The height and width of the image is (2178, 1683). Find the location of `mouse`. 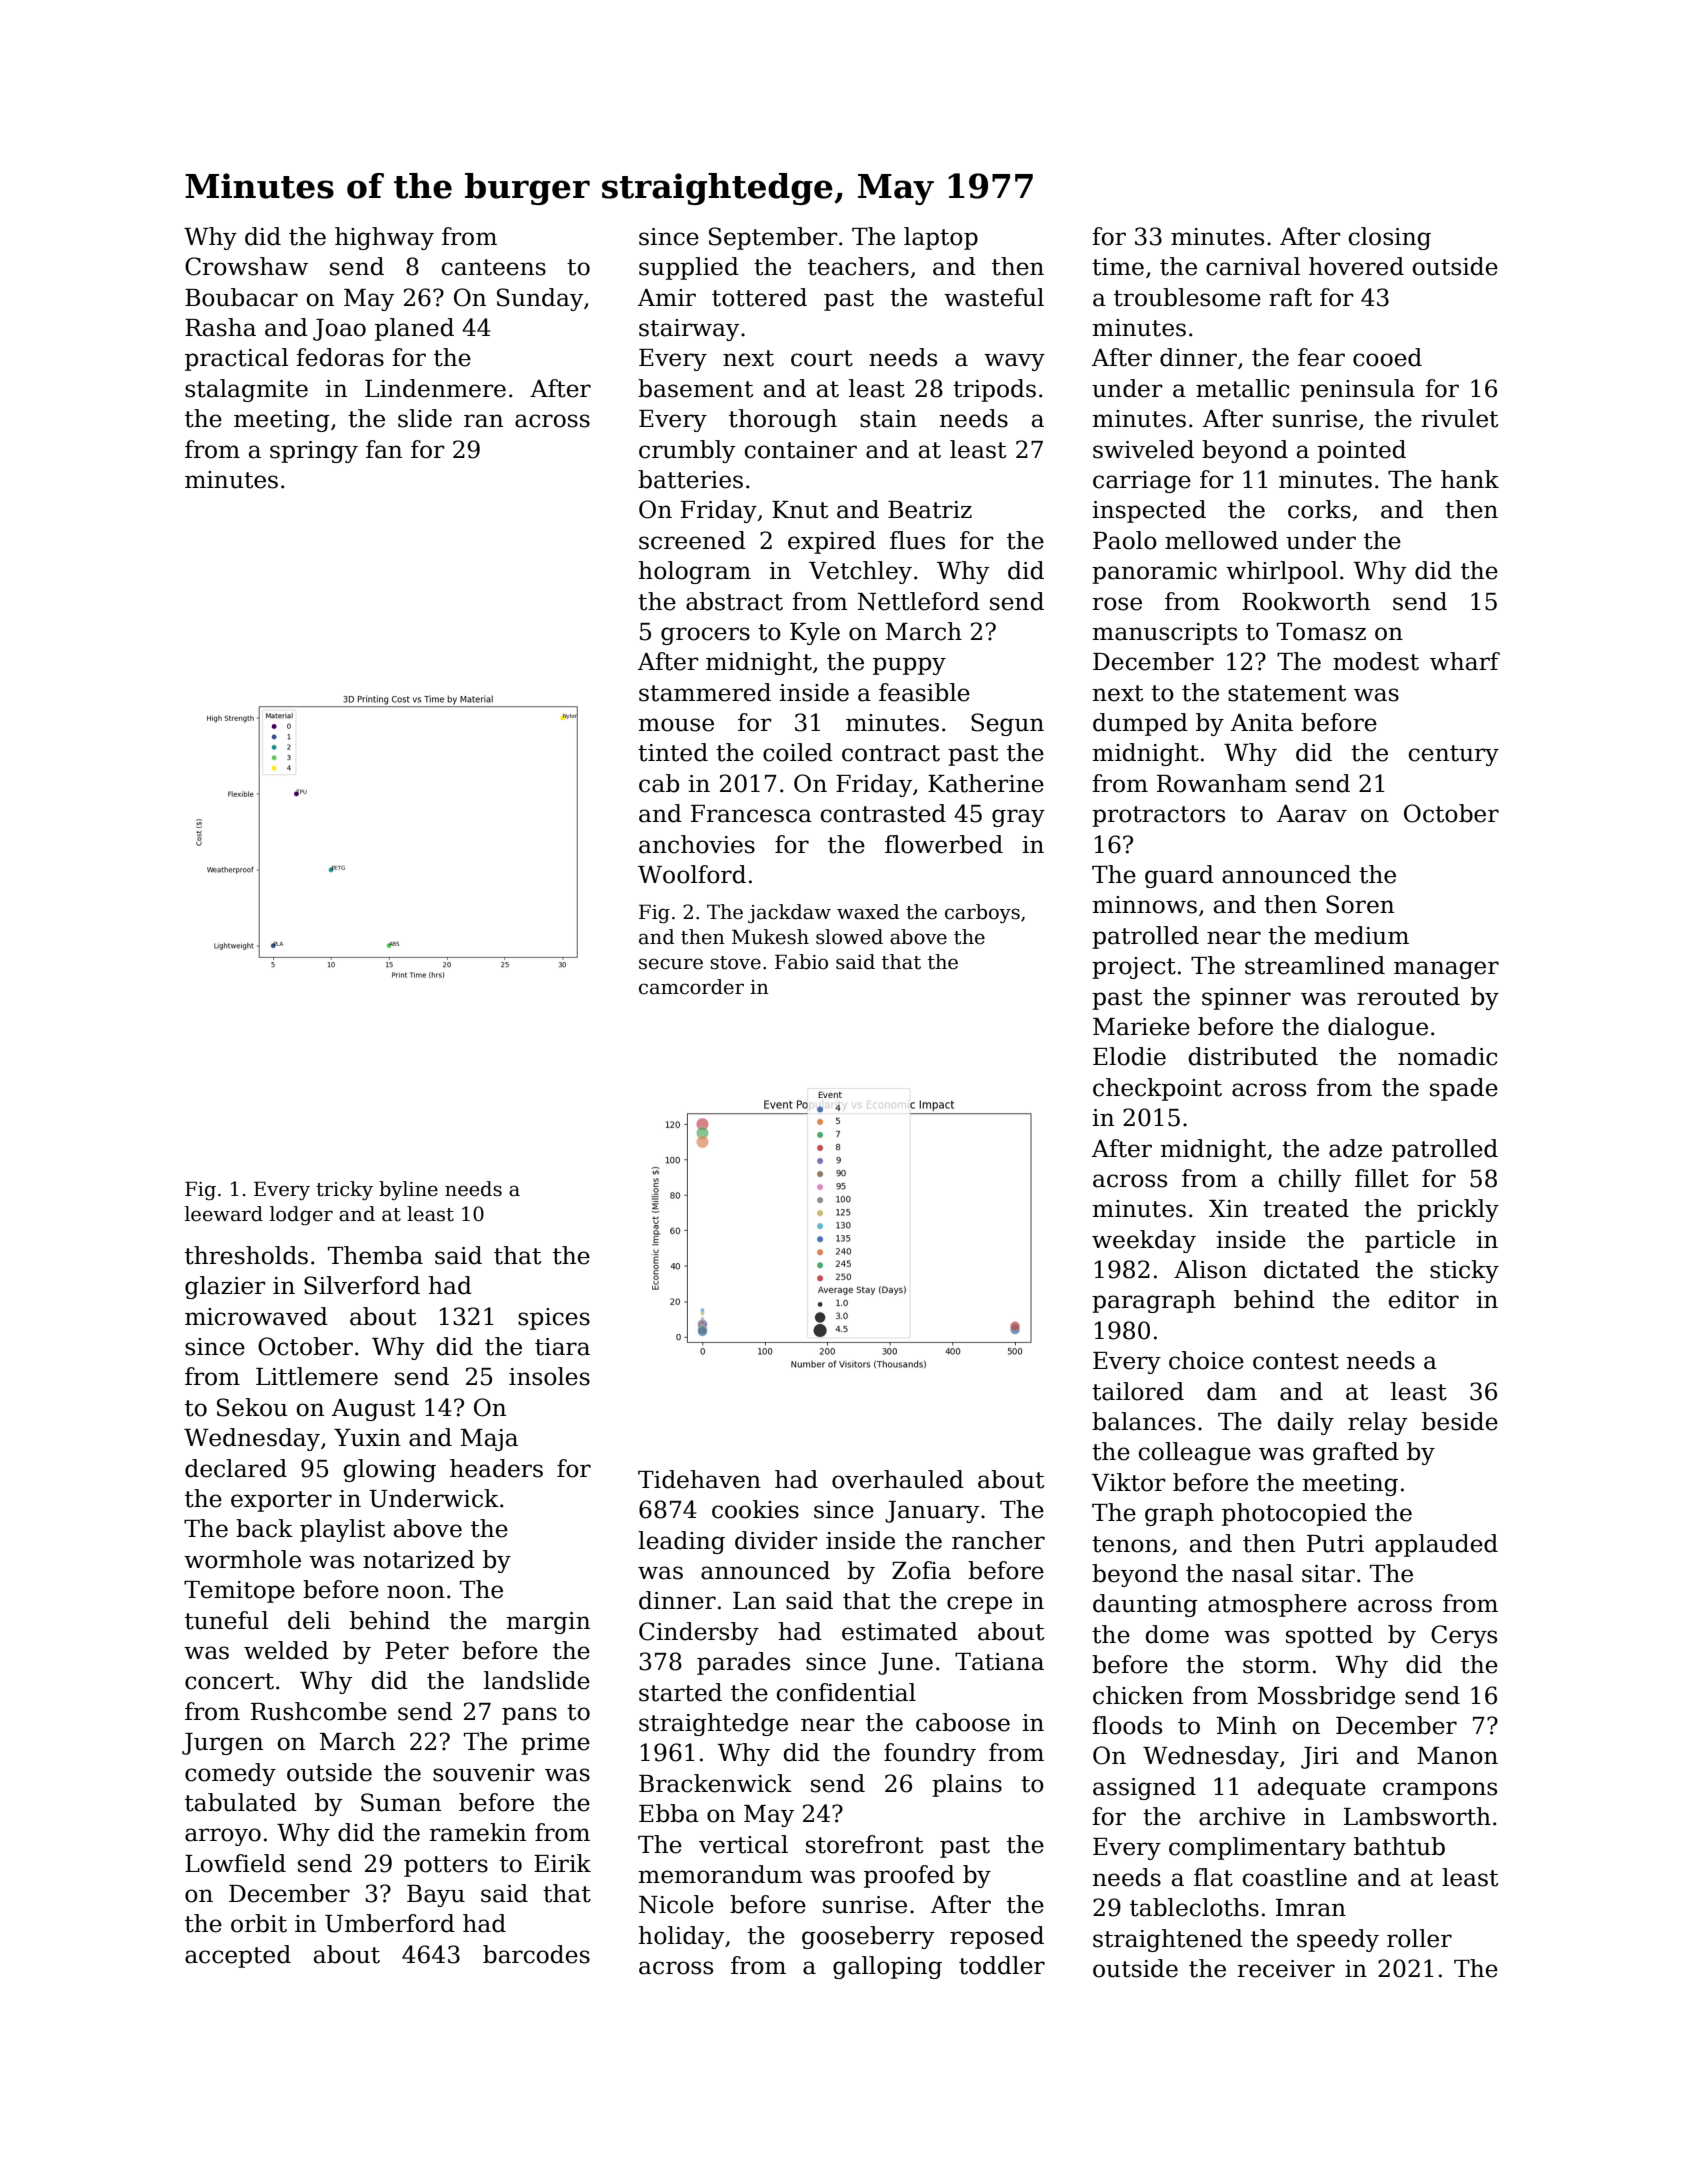

mouse is located at coordinates (676, 725).
